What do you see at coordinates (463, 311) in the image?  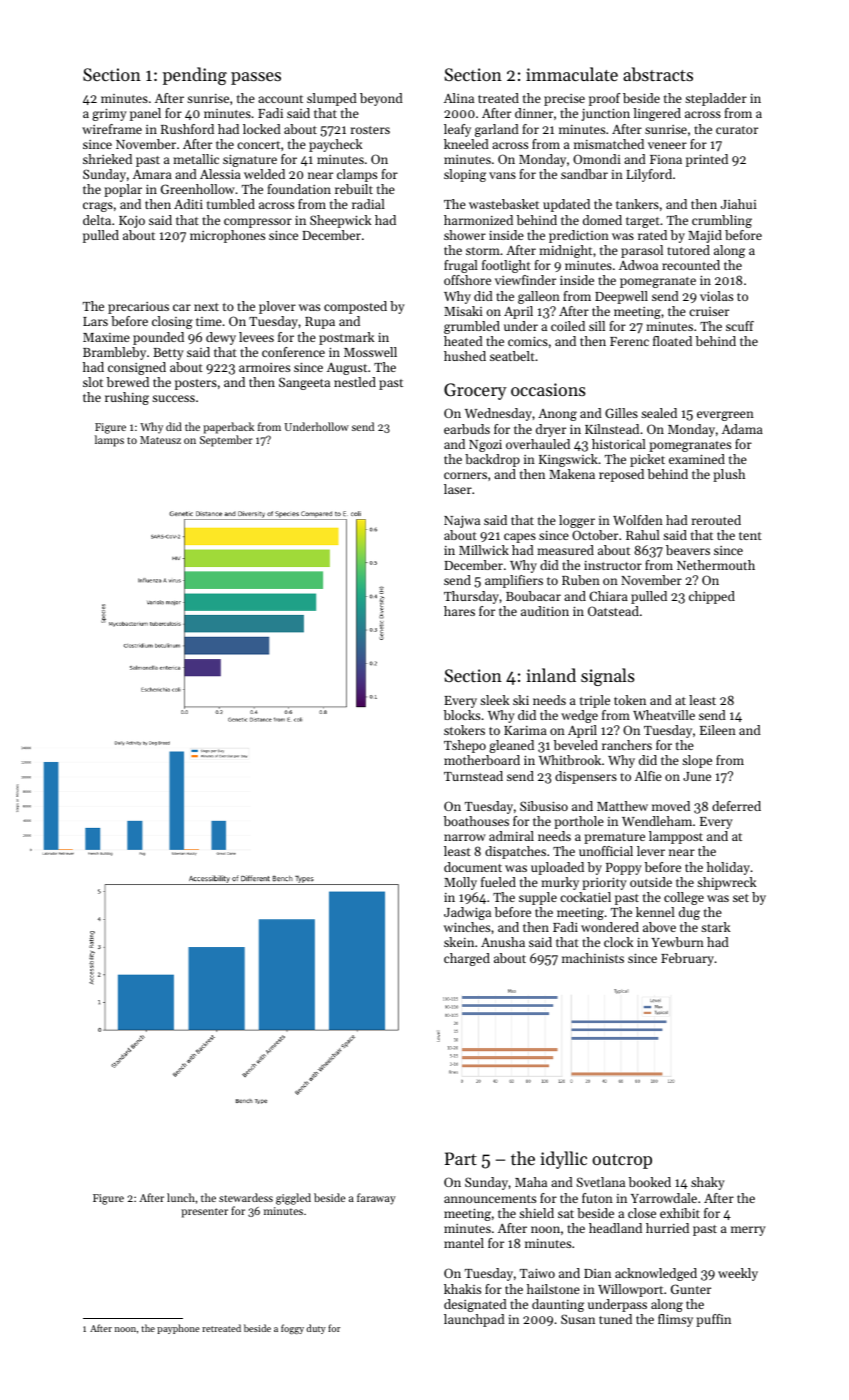 I see `Misaki` at bounding box center [463, 311].
